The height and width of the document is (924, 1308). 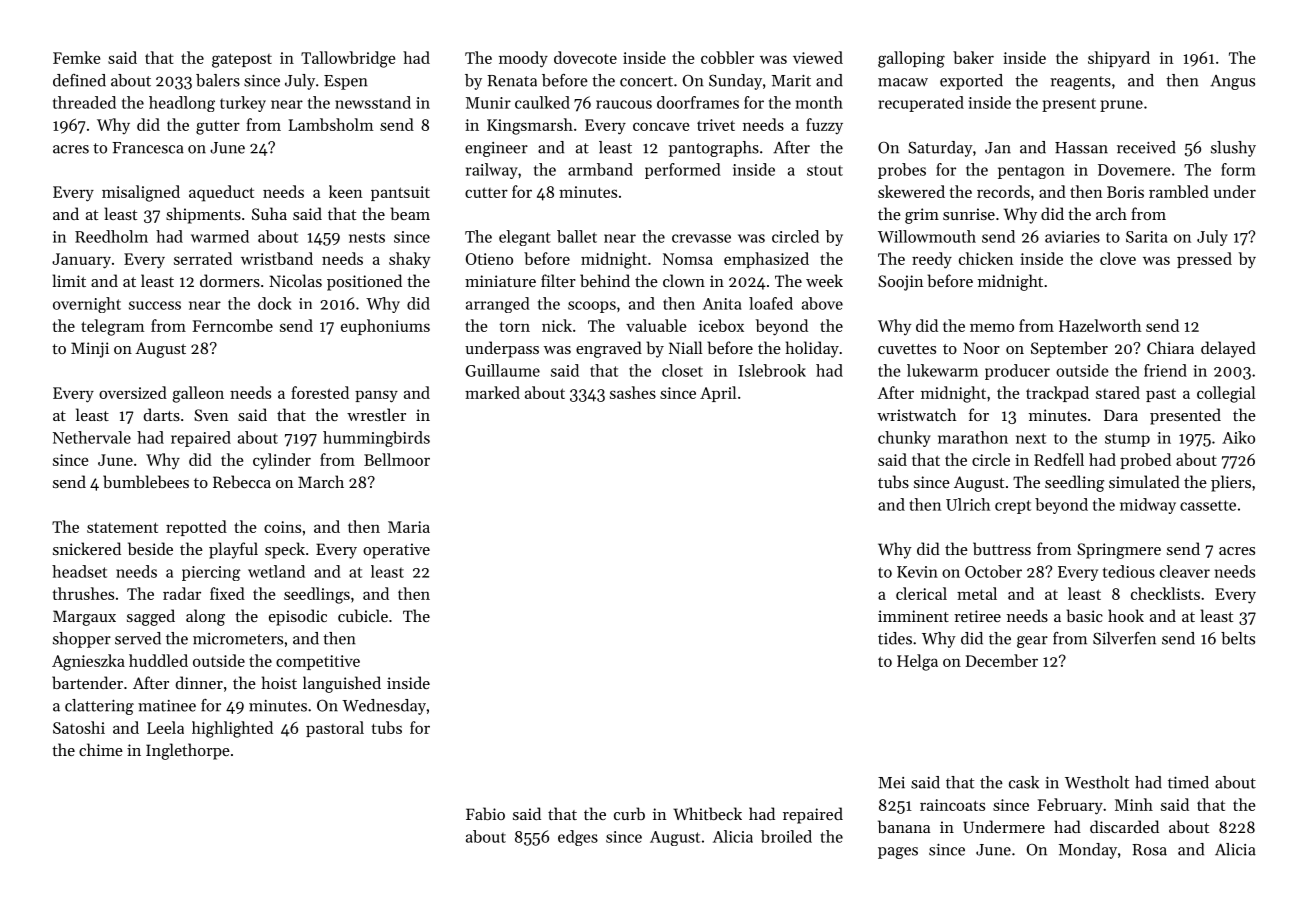 What do you see at coordinates (1232, 82) in the document?
I see `Angus` at bounding box center [1232, 82].
